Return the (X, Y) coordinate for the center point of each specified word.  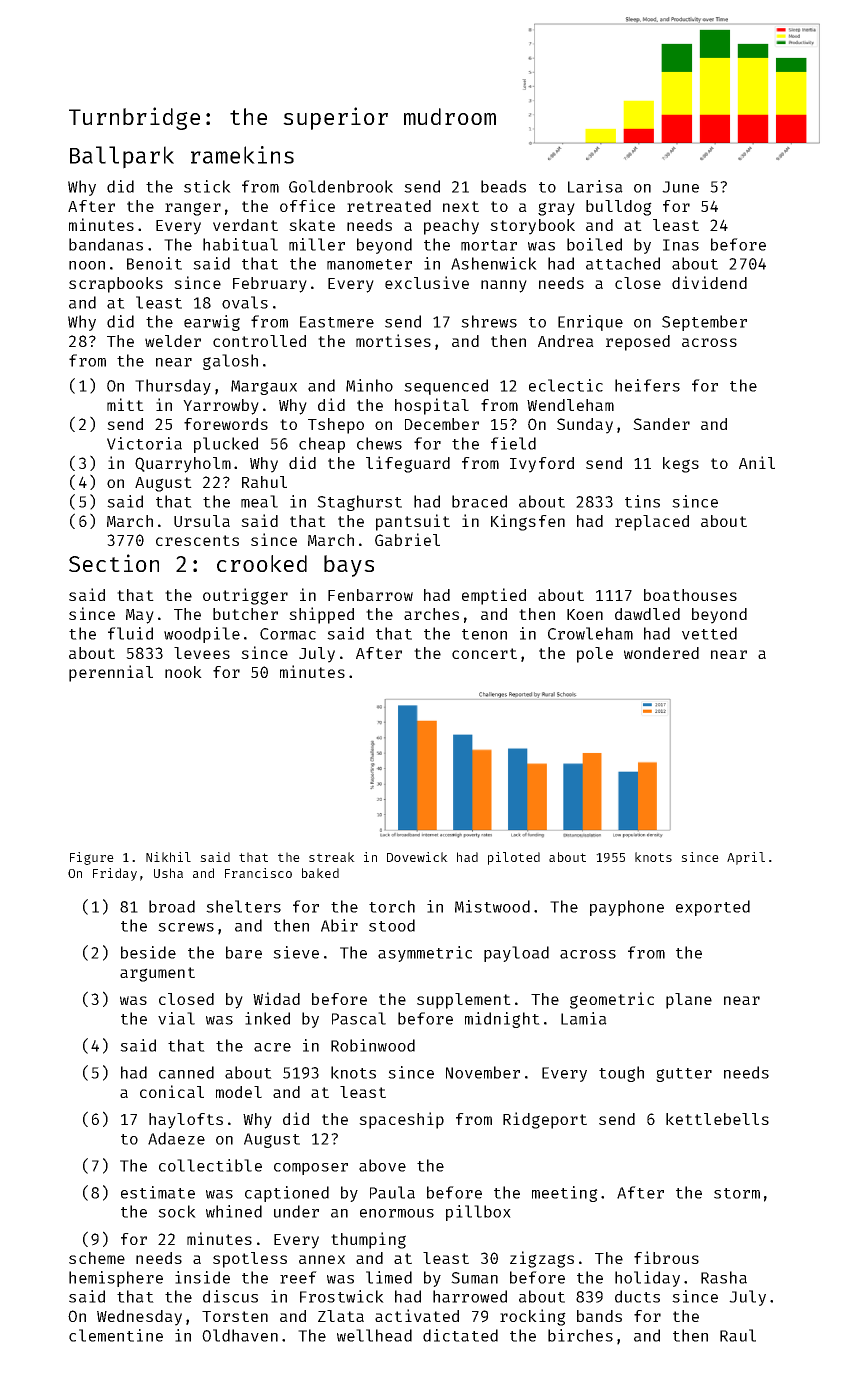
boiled (594, 244)
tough (621, 1074)
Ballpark (122, 157)
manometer (369, 264)
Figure (92, 858)
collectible (210, 1165)
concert (484, 653)
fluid (130, 633)
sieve (296, 952)
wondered (661, 653)
